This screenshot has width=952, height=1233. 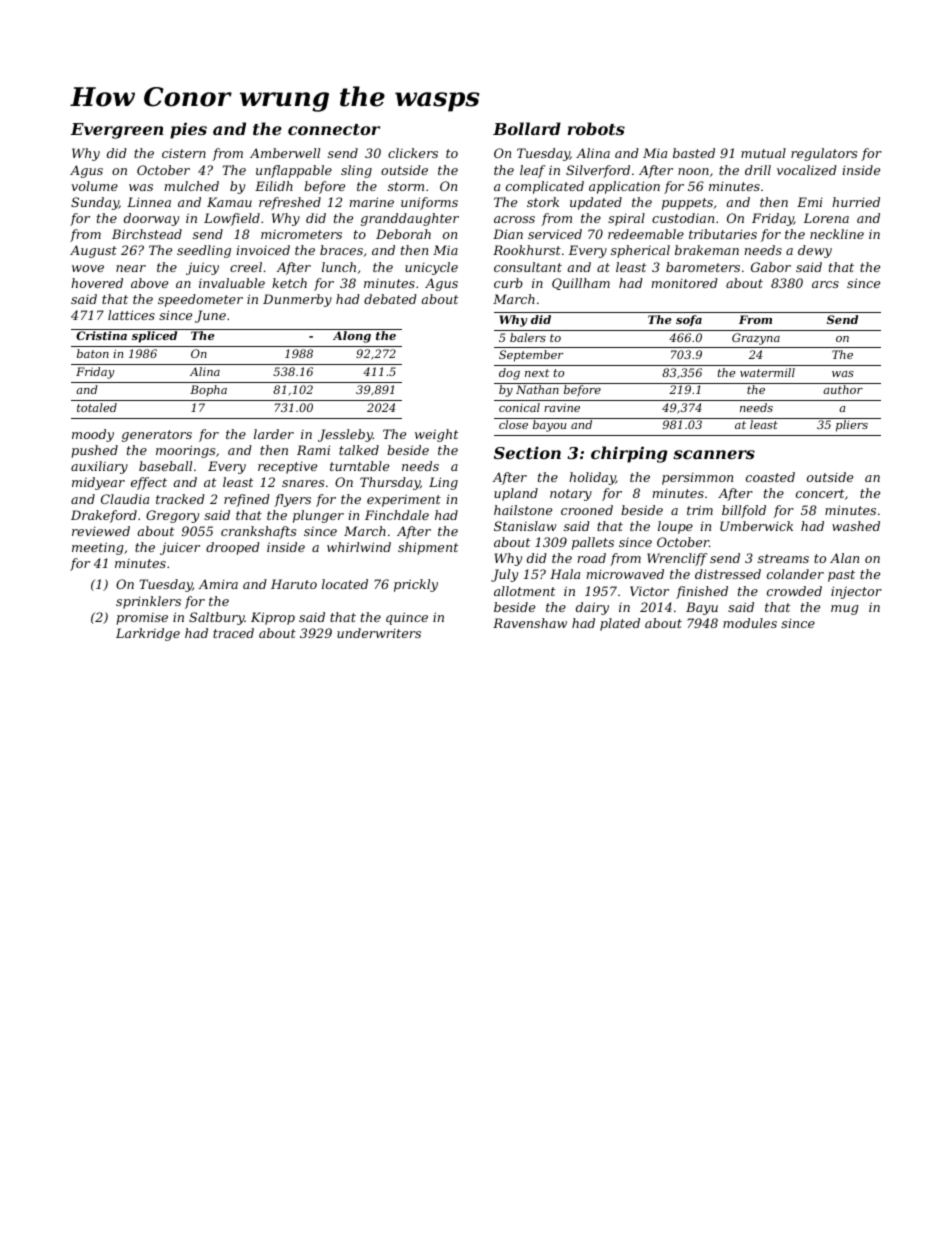 What do you see at coordinates (693, 171) in the screenshot?
I see `noon` at bounding box center [693, 171].
